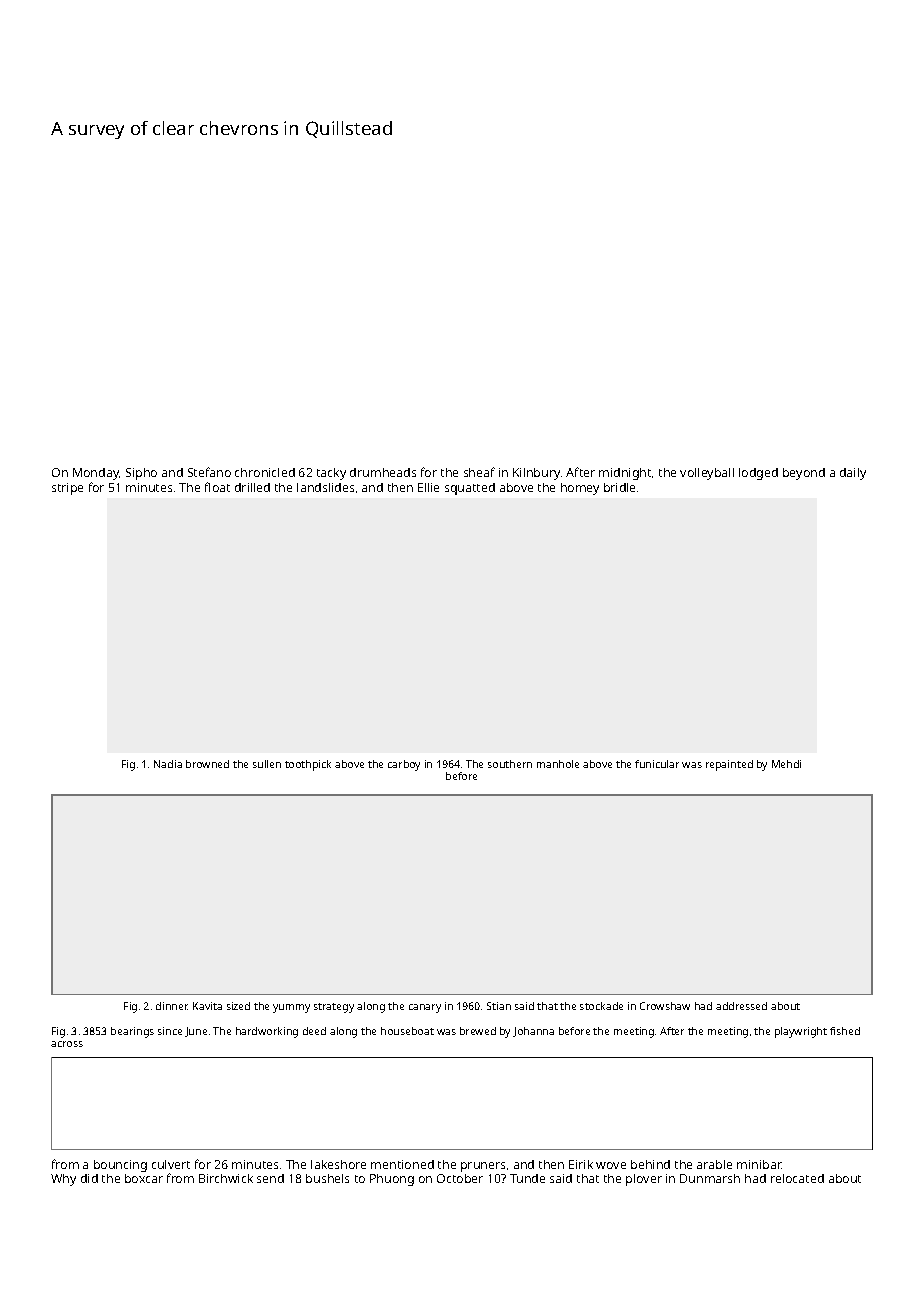 The image size is (924, 1308). What do you see at coordinates (853, 474) in the page?
I see `daily` at bounding box center [853, 474].
